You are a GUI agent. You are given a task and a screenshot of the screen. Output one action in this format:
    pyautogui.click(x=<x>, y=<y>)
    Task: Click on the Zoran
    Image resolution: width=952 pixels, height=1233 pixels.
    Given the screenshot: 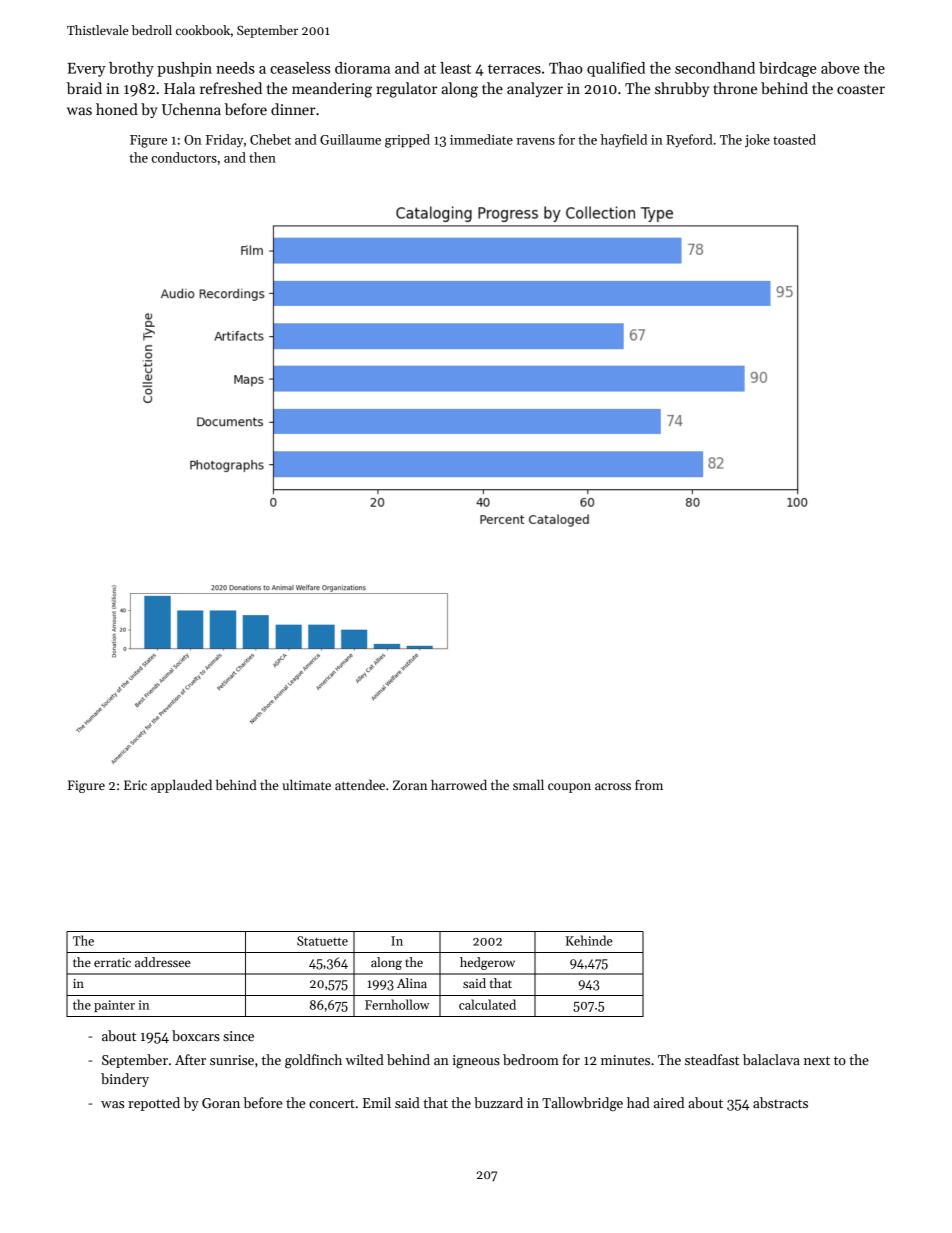 What is the action you would take?
    pyautogui.click(x=410, y=785)
